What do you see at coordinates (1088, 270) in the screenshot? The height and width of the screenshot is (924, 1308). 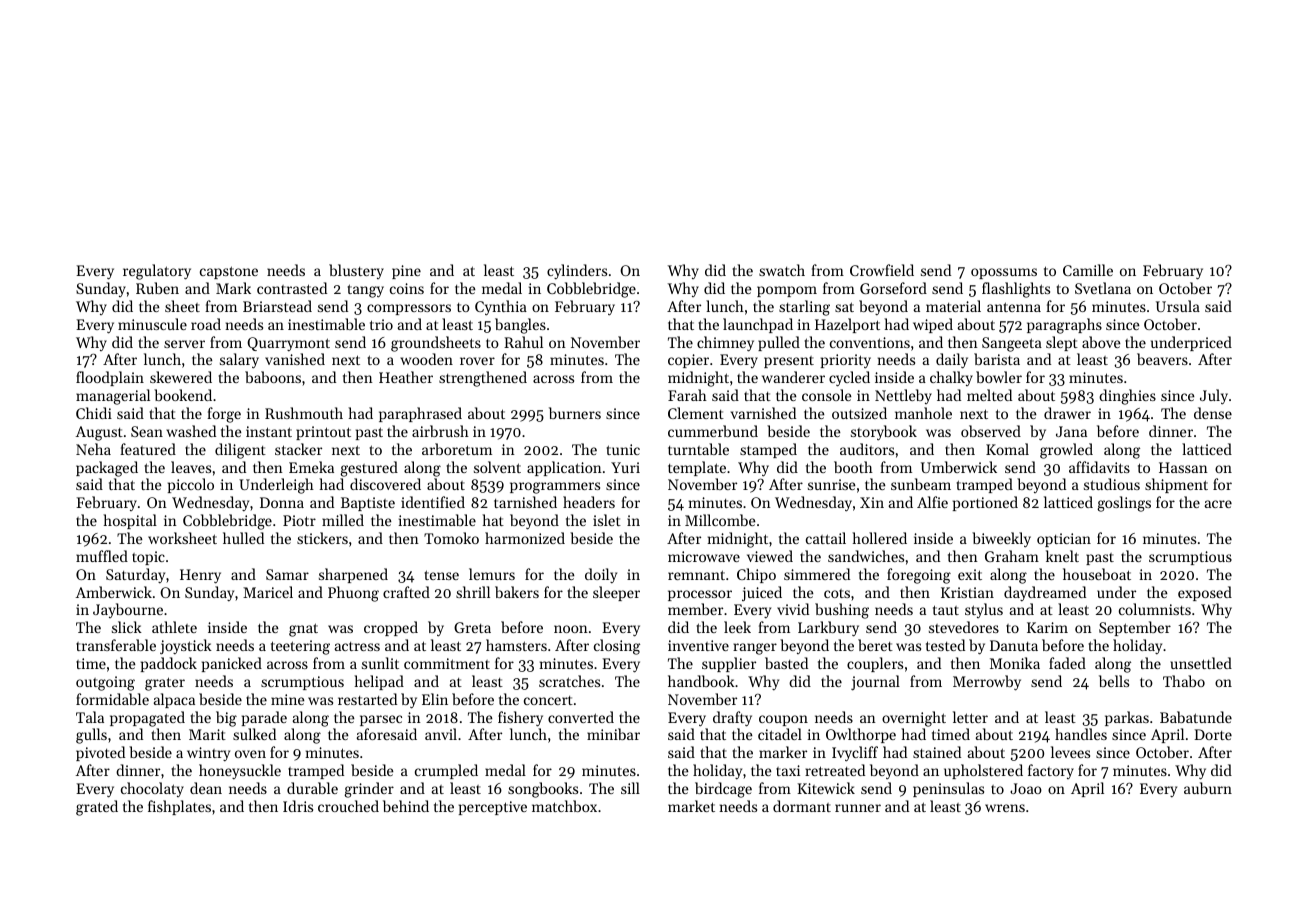 I see `Camille` at bounding box center [1088, 270].
